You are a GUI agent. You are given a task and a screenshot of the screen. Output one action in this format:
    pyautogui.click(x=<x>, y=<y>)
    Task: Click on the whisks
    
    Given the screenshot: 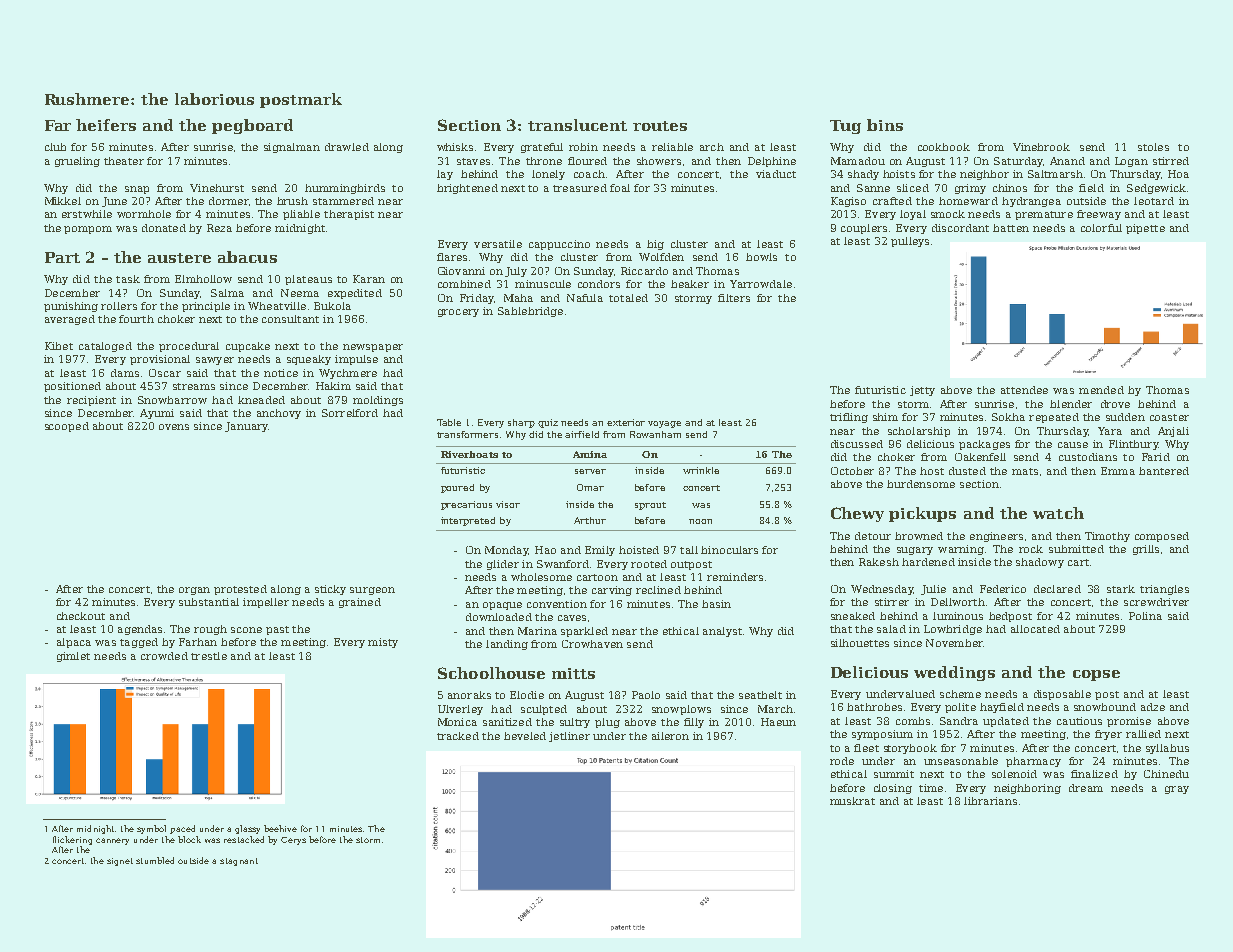 What is the action you would take?
    pyautogui.click(x=455, y=147)
